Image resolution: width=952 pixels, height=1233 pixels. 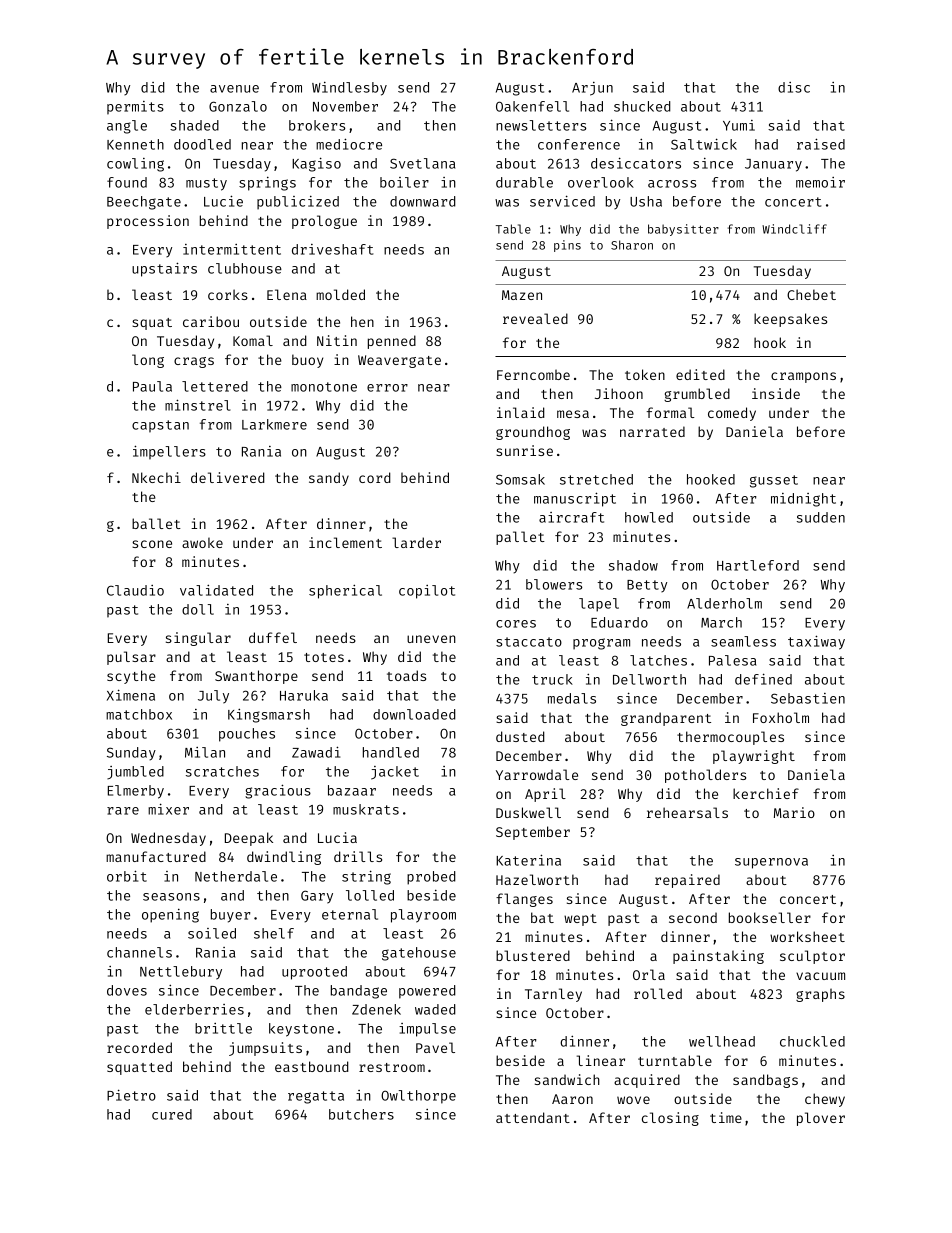 What do you see at coordinates (670, 412) in the screenshot?
I see `formal` at bounding box center [670, 412].
